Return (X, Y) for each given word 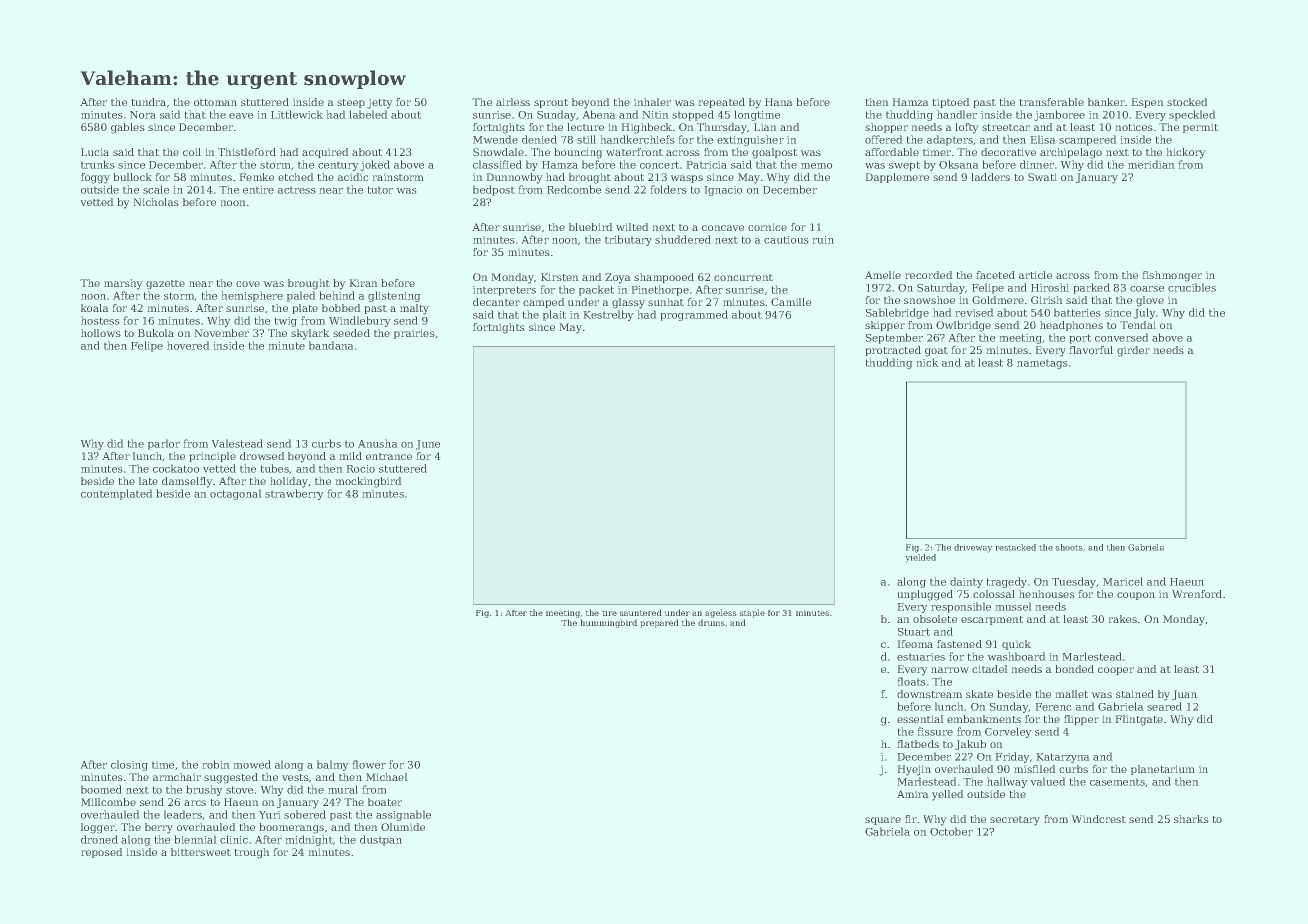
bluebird (591, 227)
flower (369, 764)
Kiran (363, 283)
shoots (1069, 547)
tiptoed (951, 103)
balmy (333, 765)
